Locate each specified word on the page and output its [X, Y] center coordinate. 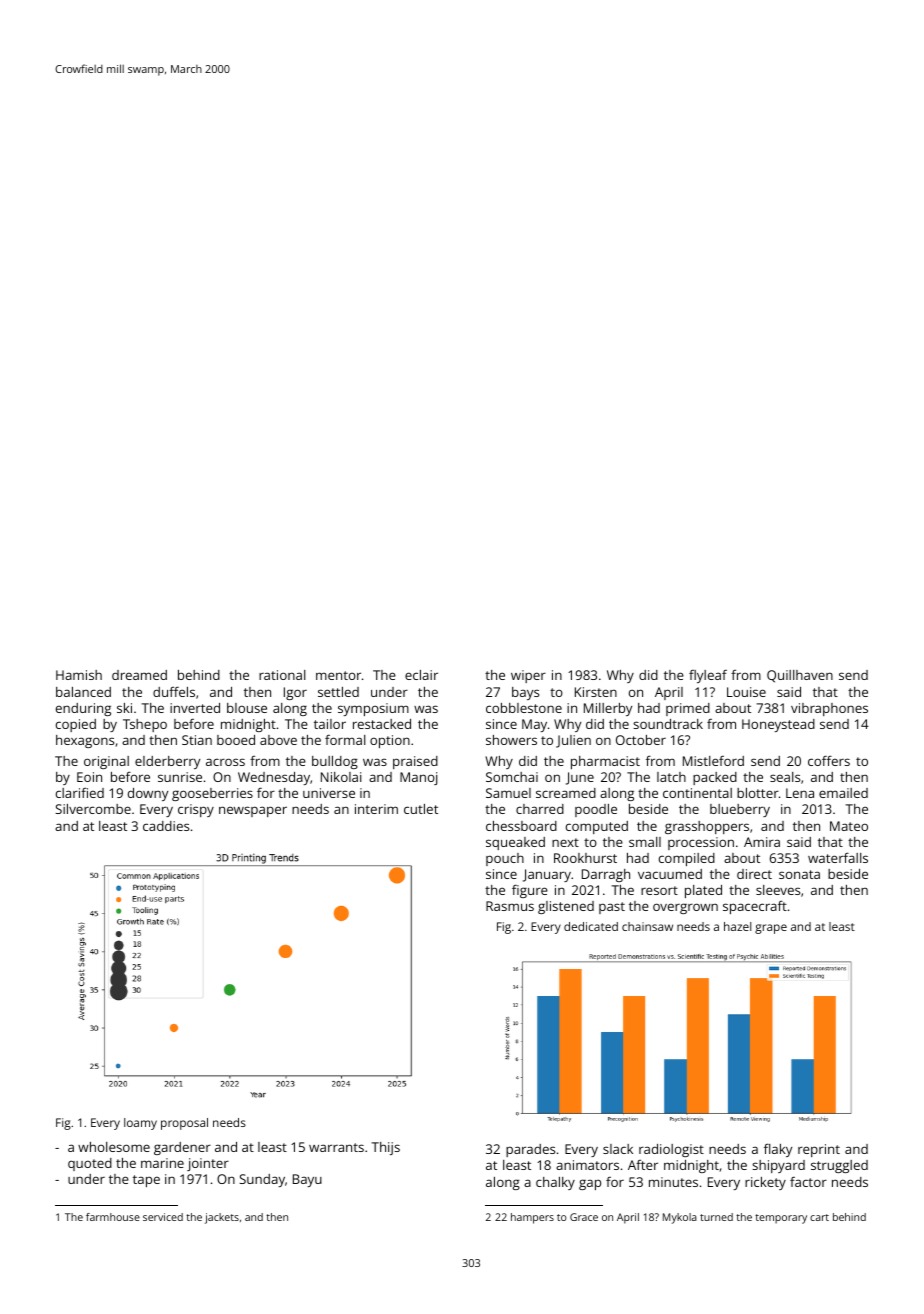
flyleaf [708, 676]
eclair [421, 675]
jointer [208, 1164]
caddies [166, 826]
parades [530, 1150]
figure [530, 891]
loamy [140, 1124]
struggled [839, 1166]
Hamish [79, 675]
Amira [762, 842]
